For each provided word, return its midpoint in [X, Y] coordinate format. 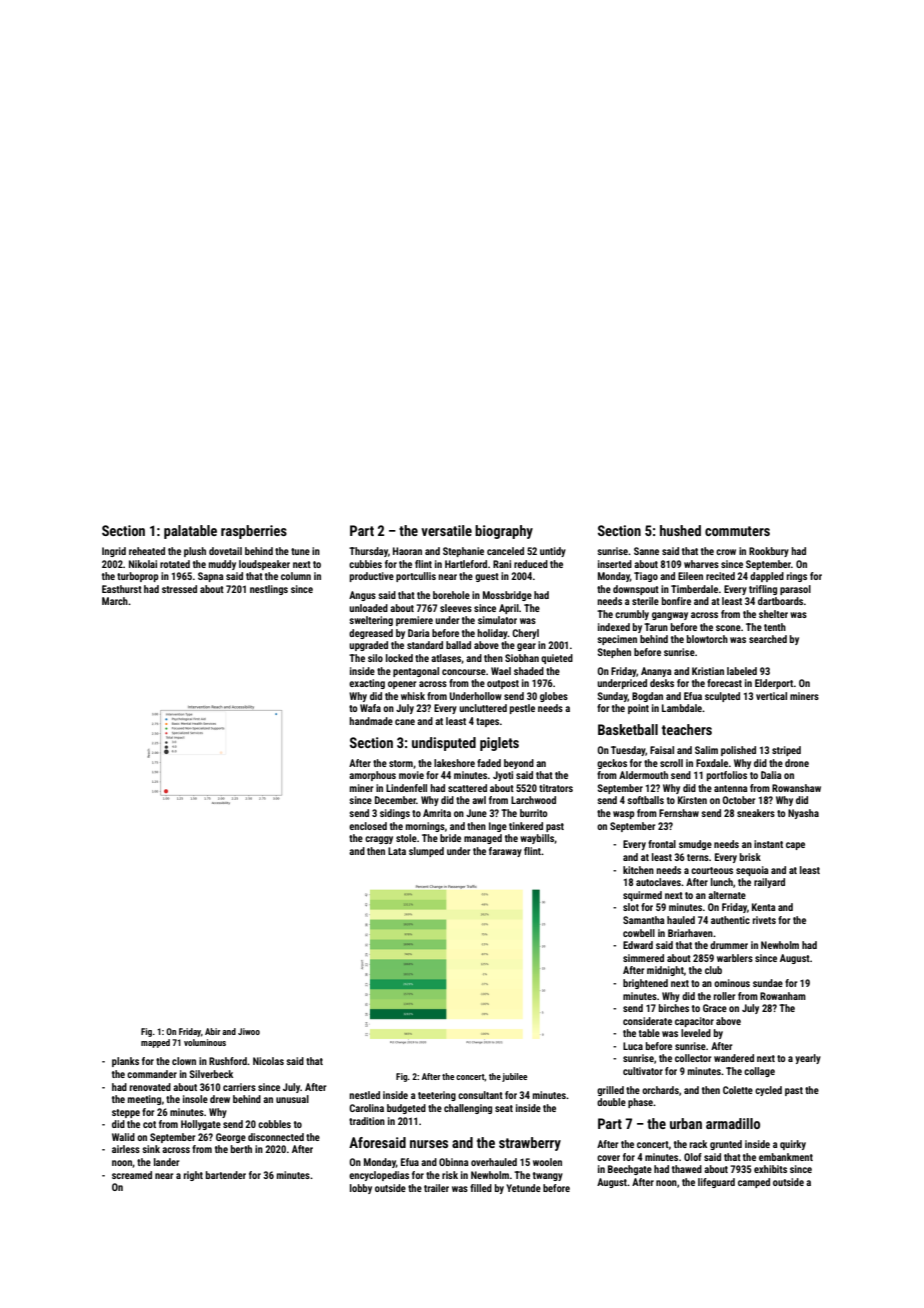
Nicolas [268, 1061]
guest [487, 577]
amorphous [372, 776]
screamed [132, 1175]
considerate [647, 1021]
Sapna [211, 577]
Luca [633, 1046]
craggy [379, 840]
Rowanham [783, 996]
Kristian [708, 671]
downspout [636, 590]
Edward [638, 945]
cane [405, 722]
